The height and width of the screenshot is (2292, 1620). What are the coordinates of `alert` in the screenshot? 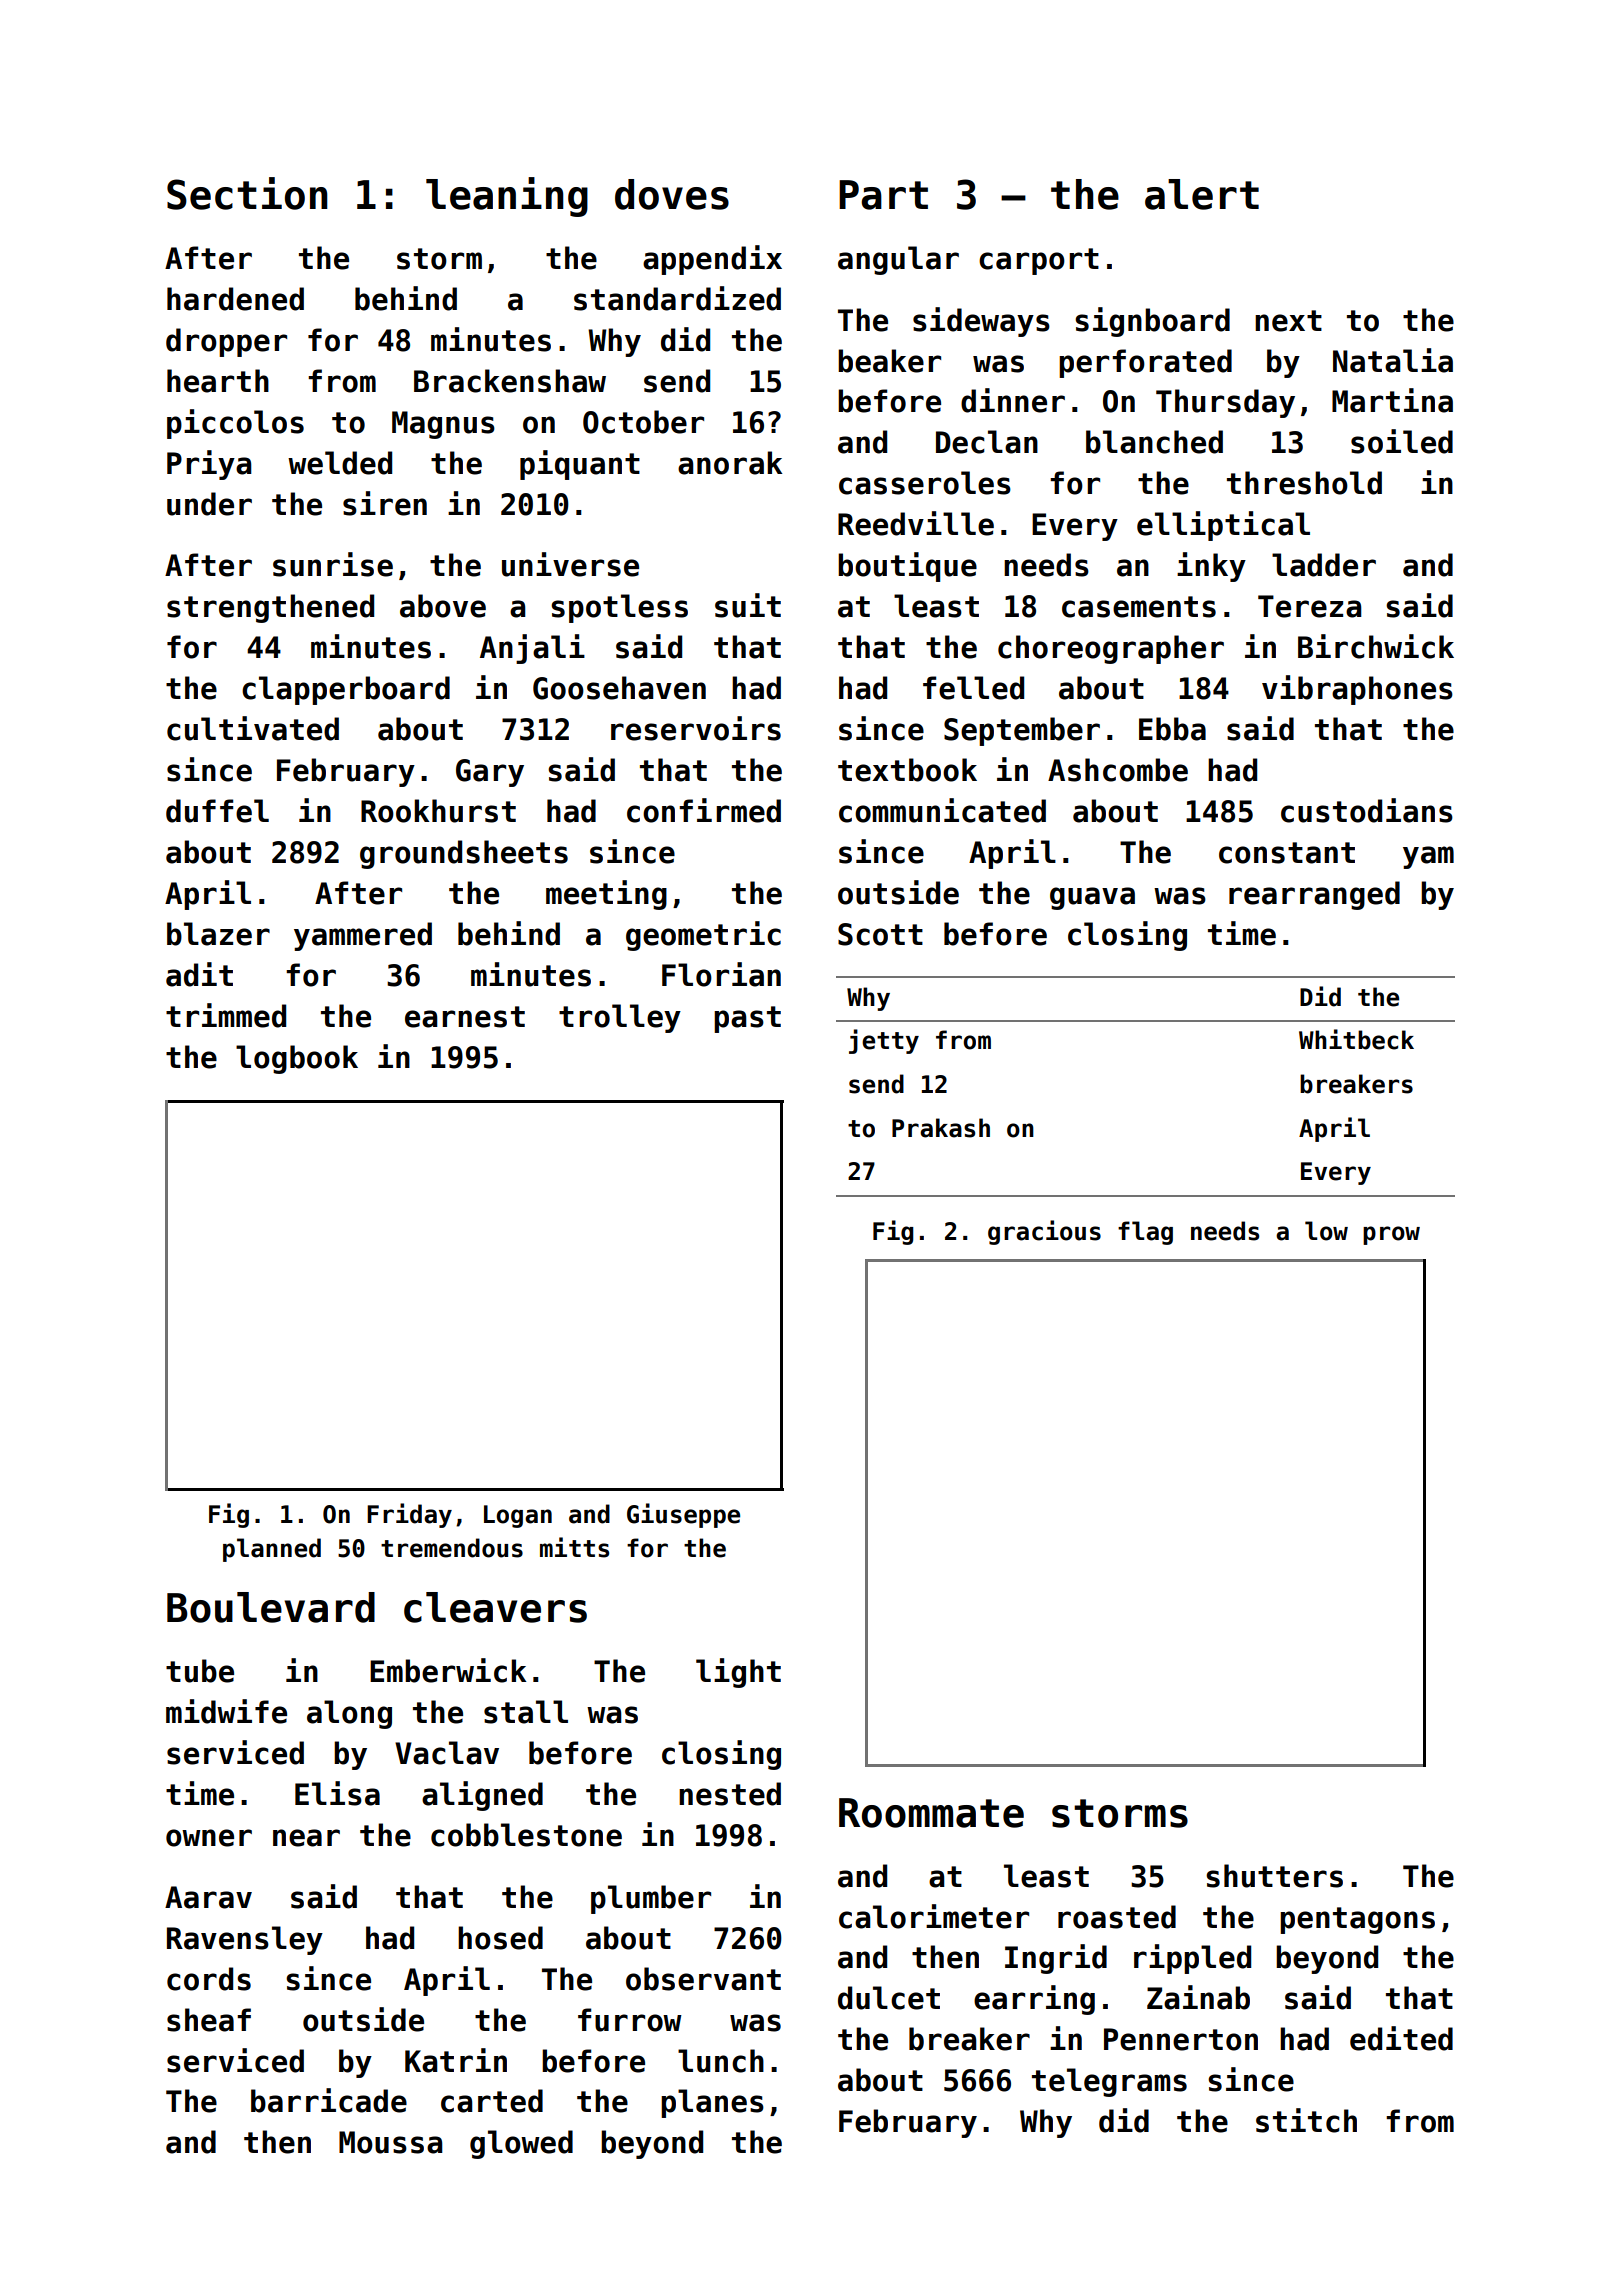 It's located at (1202, 194).
